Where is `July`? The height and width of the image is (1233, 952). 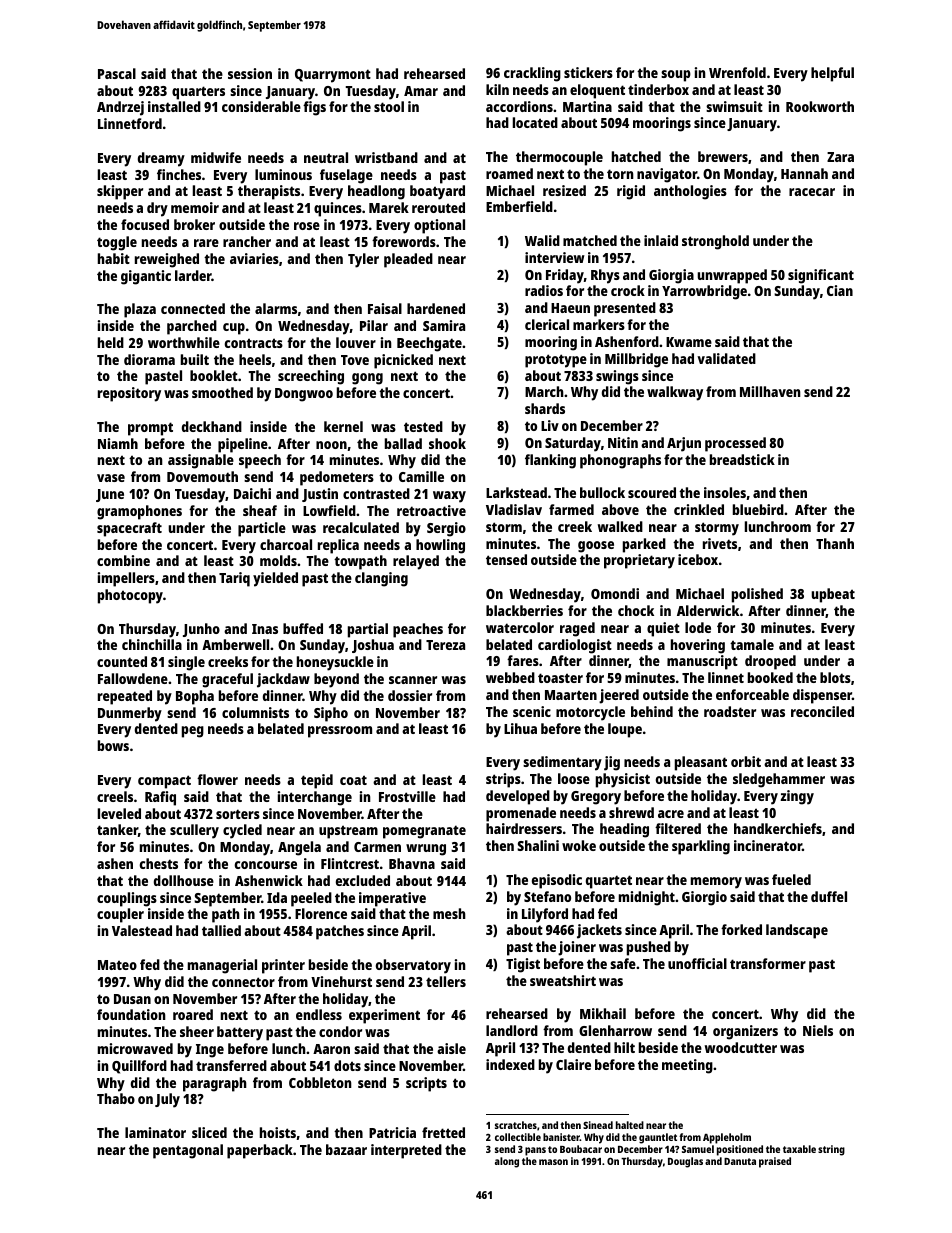
July is located at coordinates (167, 1100).
